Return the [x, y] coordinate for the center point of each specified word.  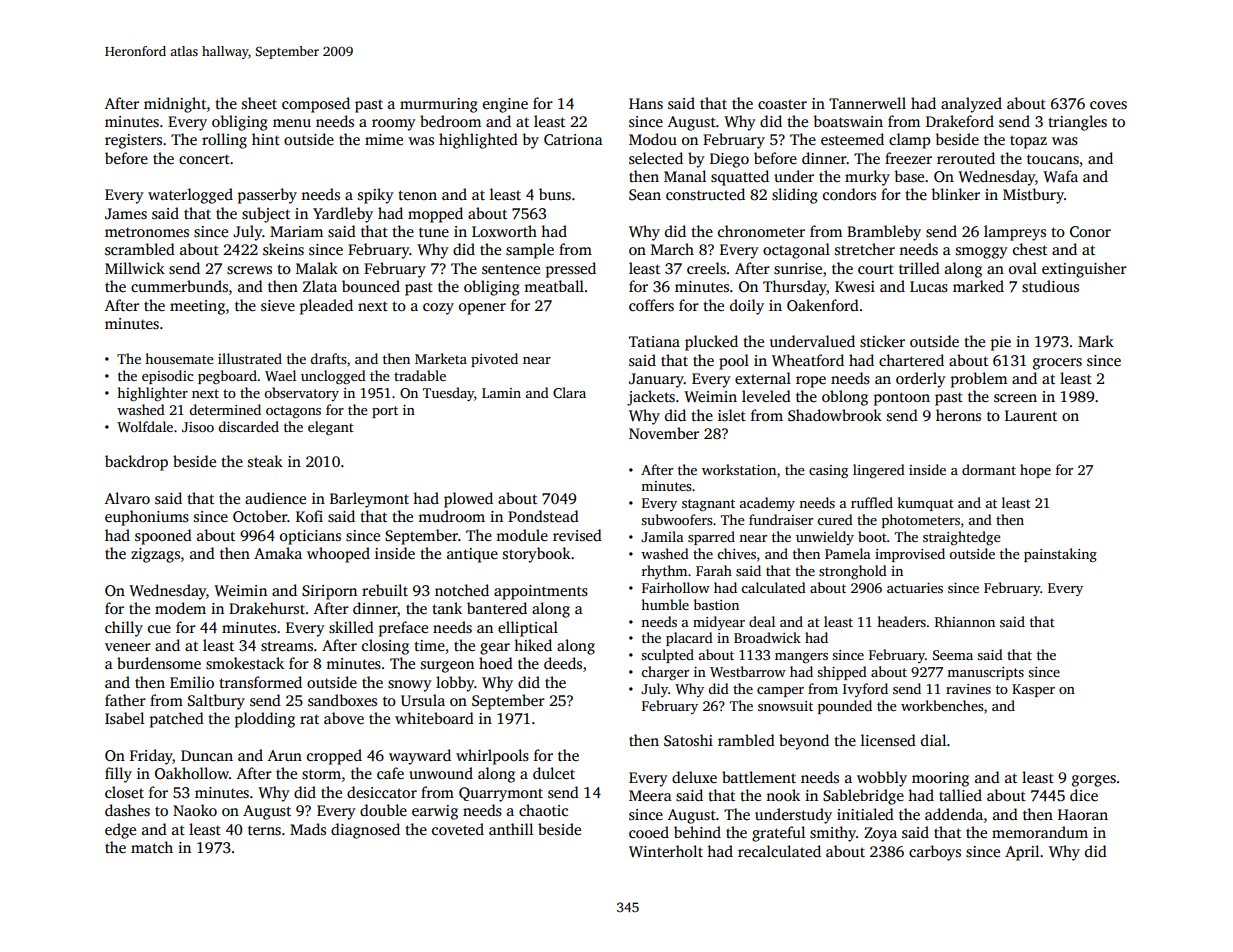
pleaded [326, 307]
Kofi [309, 516]
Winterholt [666, 851]
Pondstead [543, 516]
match [152, 847]
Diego [729, 160]
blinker [955, 194]
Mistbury [1033, 196]
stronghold [853, 572]
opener [482, 309]
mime [384, 139]
